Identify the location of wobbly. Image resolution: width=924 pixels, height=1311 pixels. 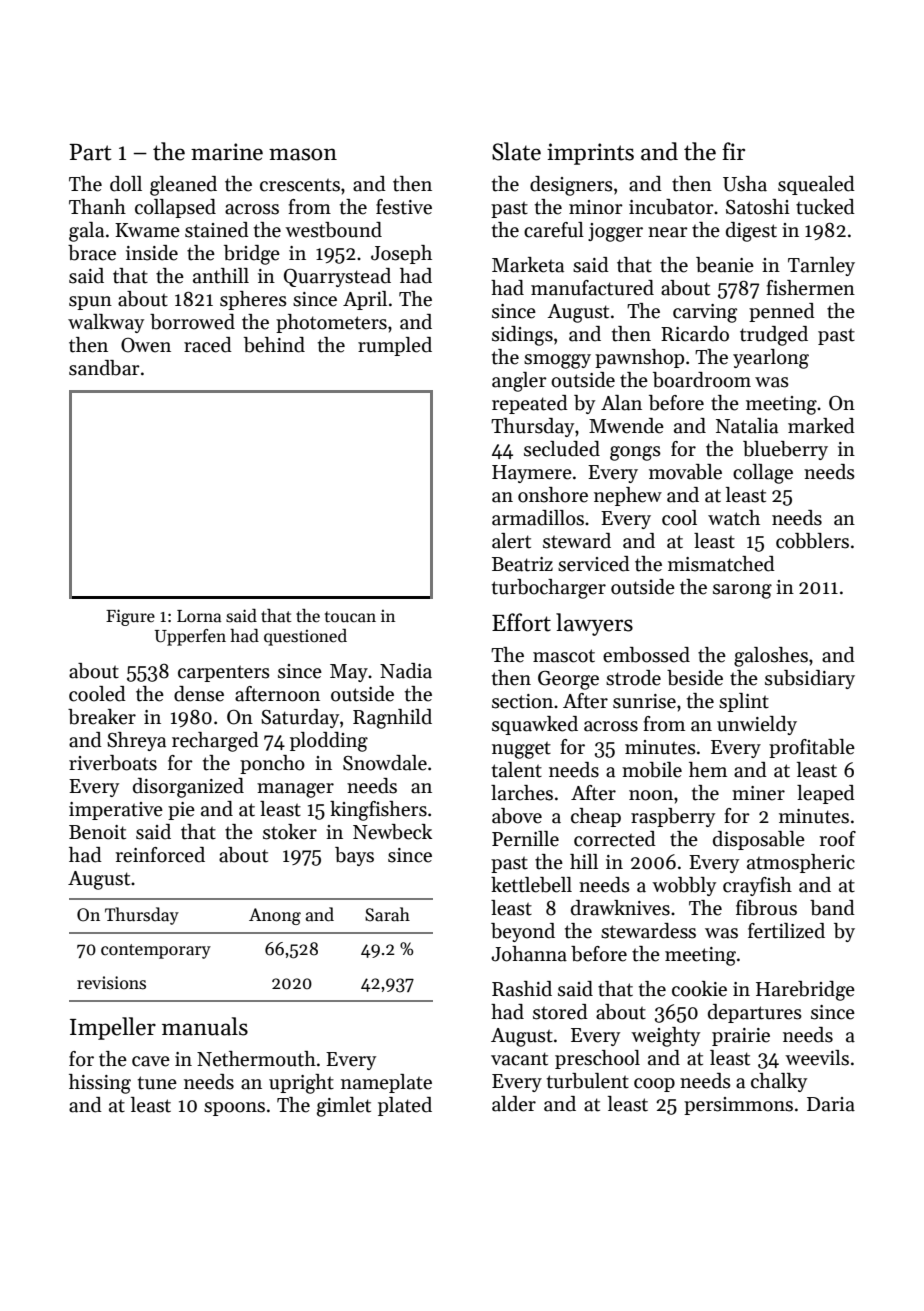
(684, 886).
